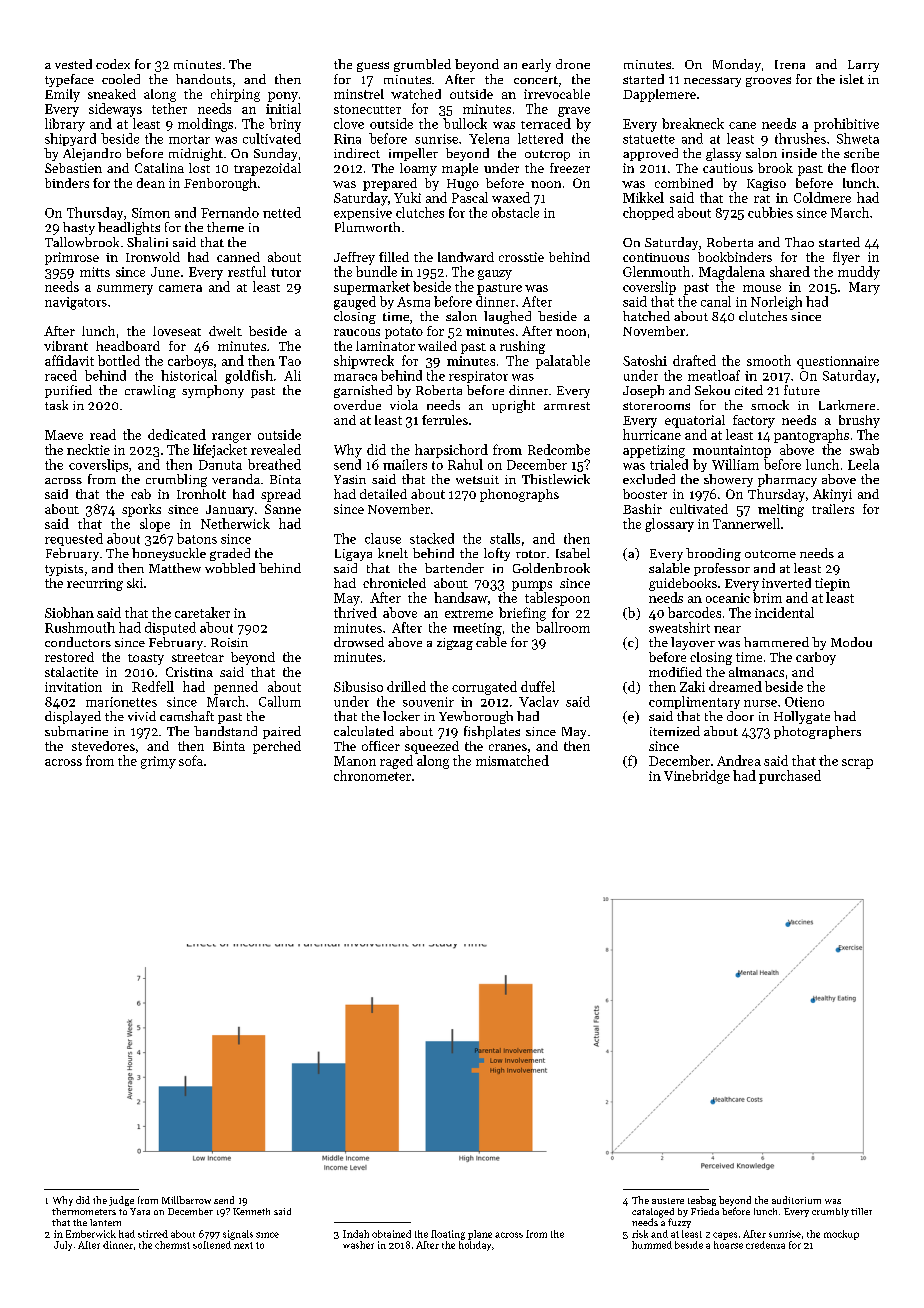 The width and height of the page is (924, 1308). Describe the element at coordinates (230, 568) in the page. I see `wobbled` at that location.
